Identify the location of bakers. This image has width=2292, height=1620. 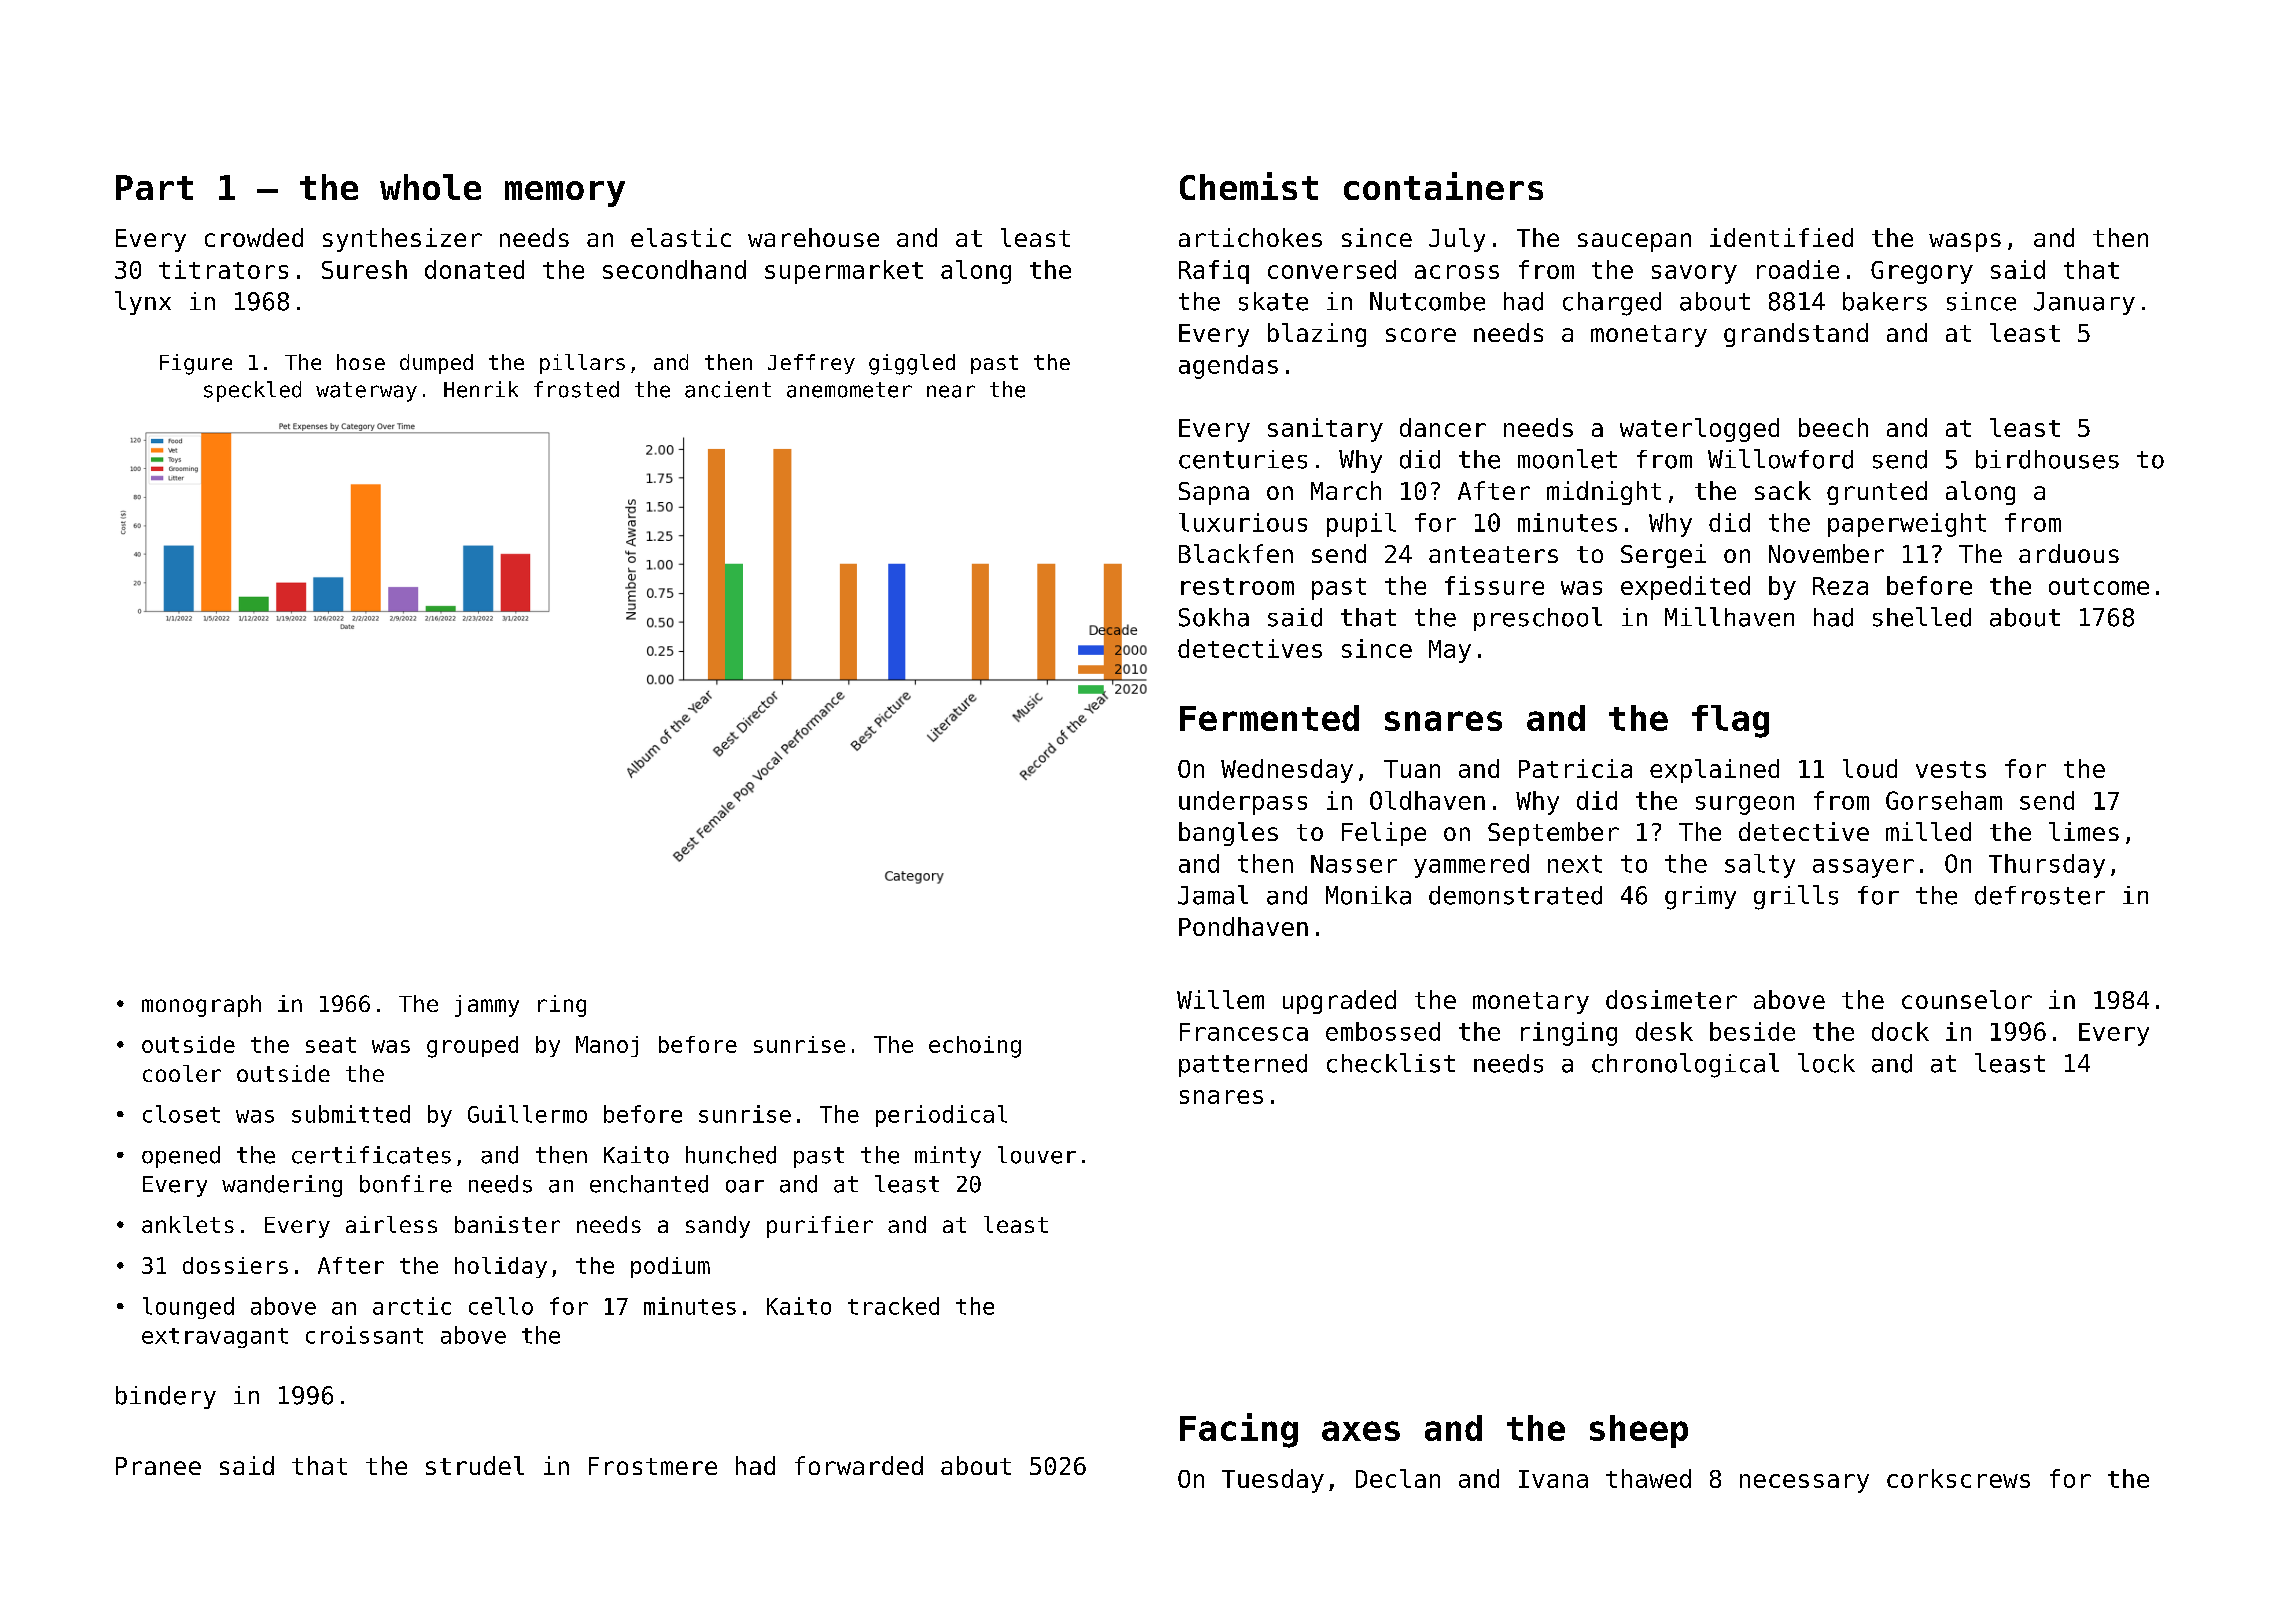
(1885, 301).
